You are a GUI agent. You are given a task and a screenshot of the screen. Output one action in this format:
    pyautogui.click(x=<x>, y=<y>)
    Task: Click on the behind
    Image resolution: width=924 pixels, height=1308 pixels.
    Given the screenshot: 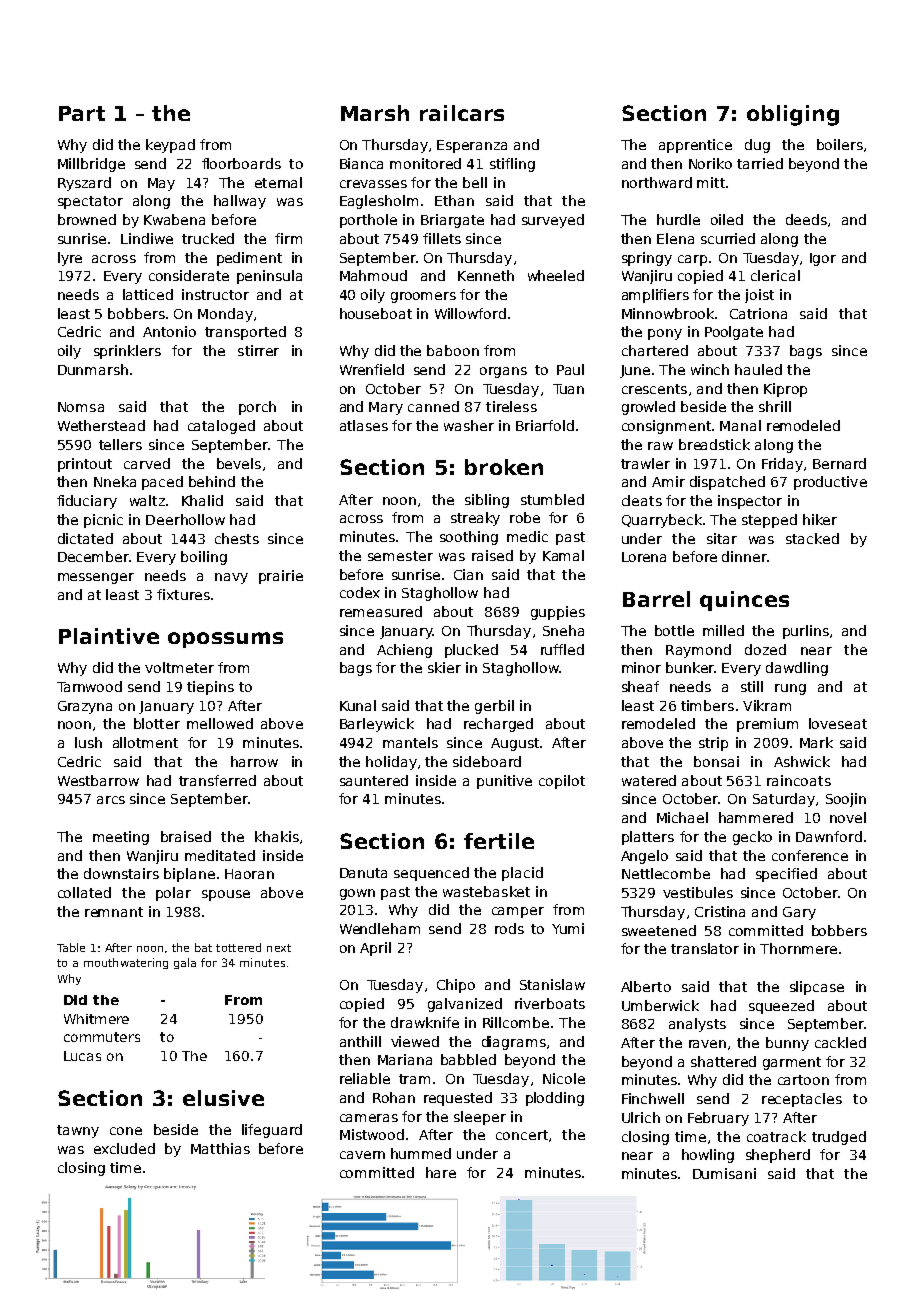 What is the action you would take?
    pyautogui.click(x=212, y=481)
